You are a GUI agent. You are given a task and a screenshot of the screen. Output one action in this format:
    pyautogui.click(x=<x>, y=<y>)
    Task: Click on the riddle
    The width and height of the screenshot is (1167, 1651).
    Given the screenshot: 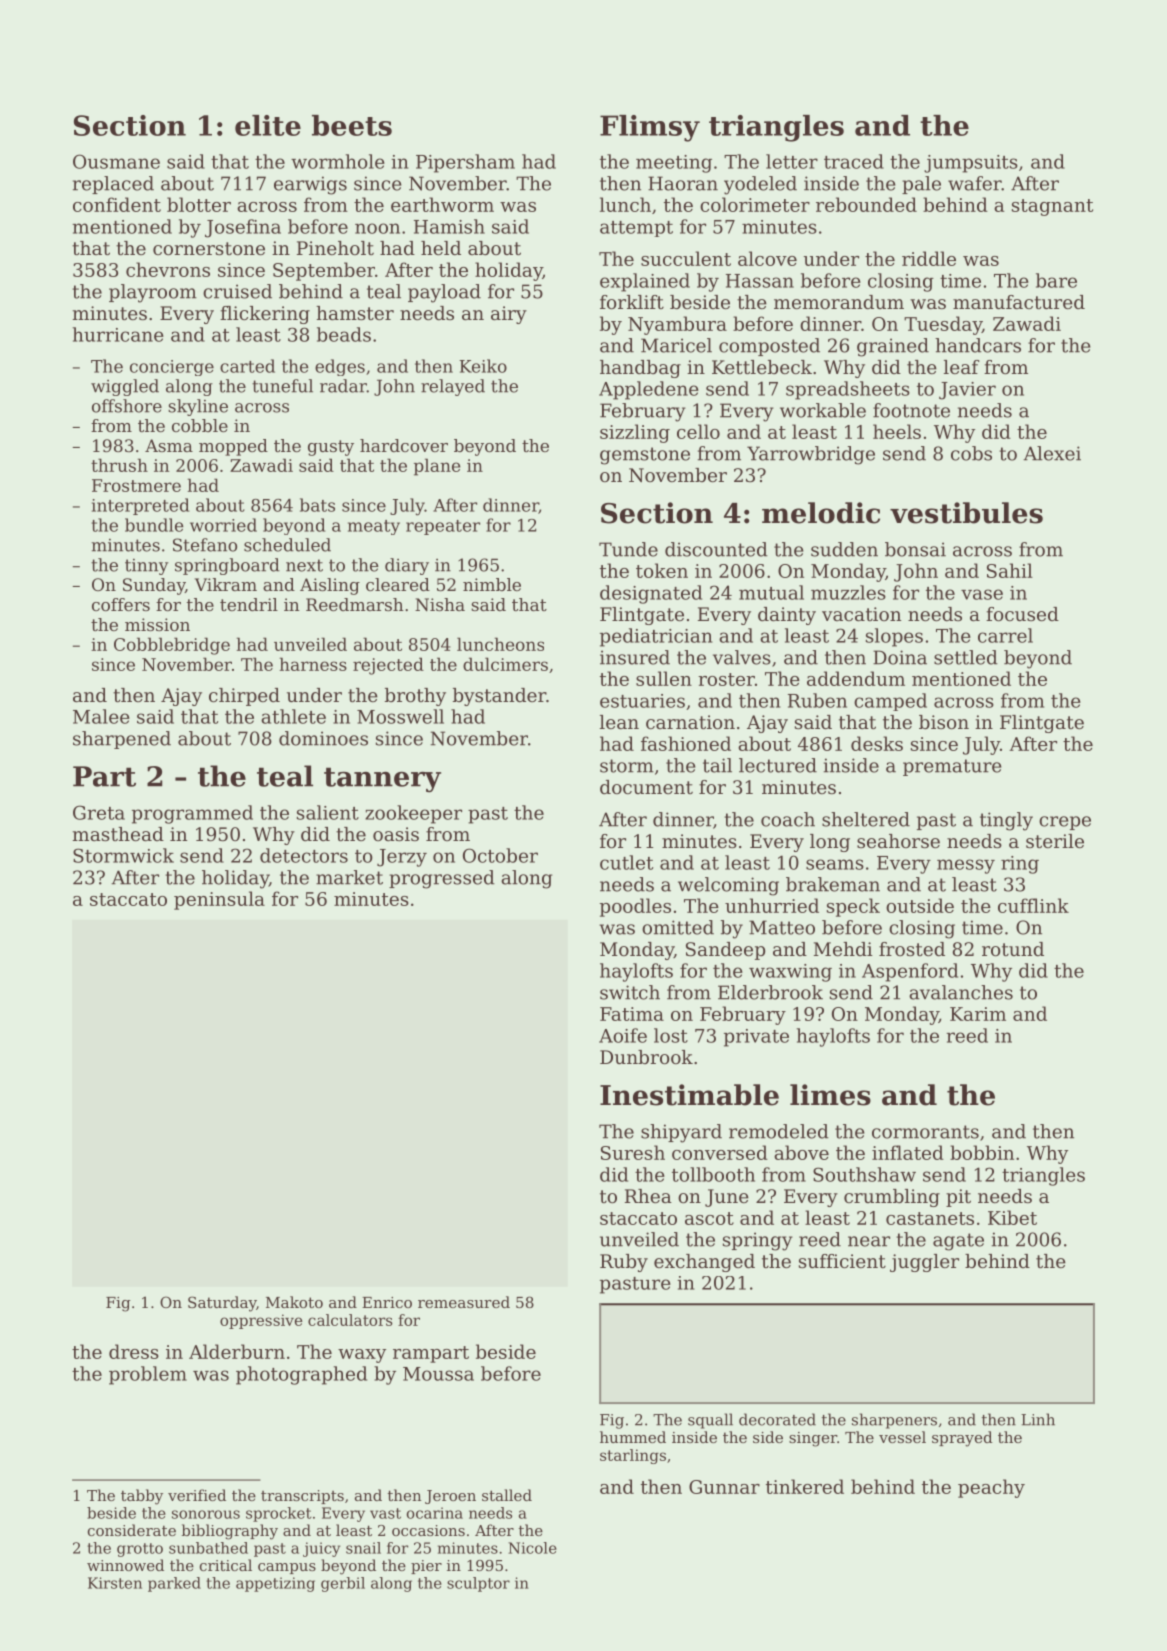 What is the action you would take?
    pyautogui.click(x=929, y=258)
